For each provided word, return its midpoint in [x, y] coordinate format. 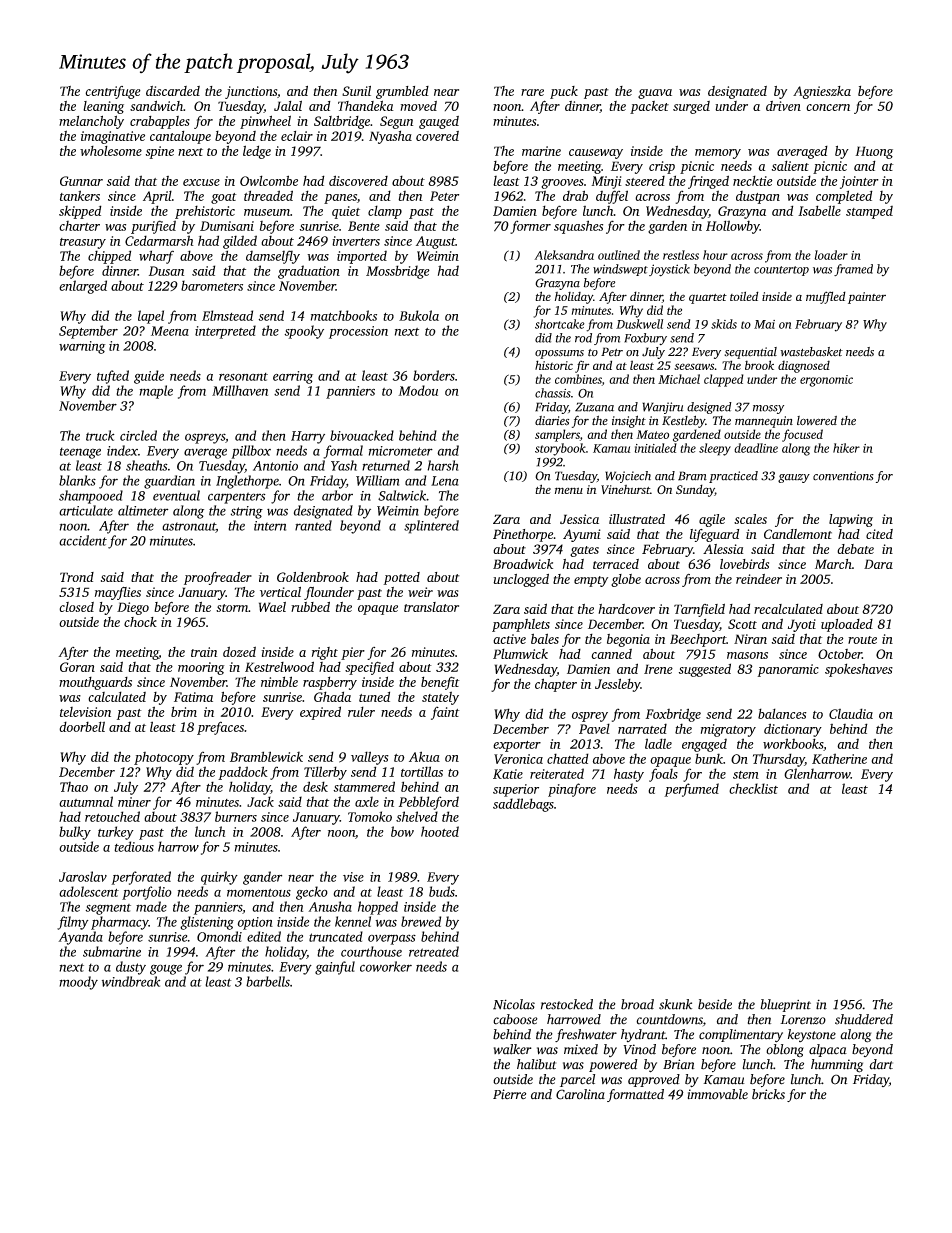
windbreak [131, 981]
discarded [173, 91]
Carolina [580, 1094]
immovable [718, 1094]
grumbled [402, 92]
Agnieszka [822, 92]
